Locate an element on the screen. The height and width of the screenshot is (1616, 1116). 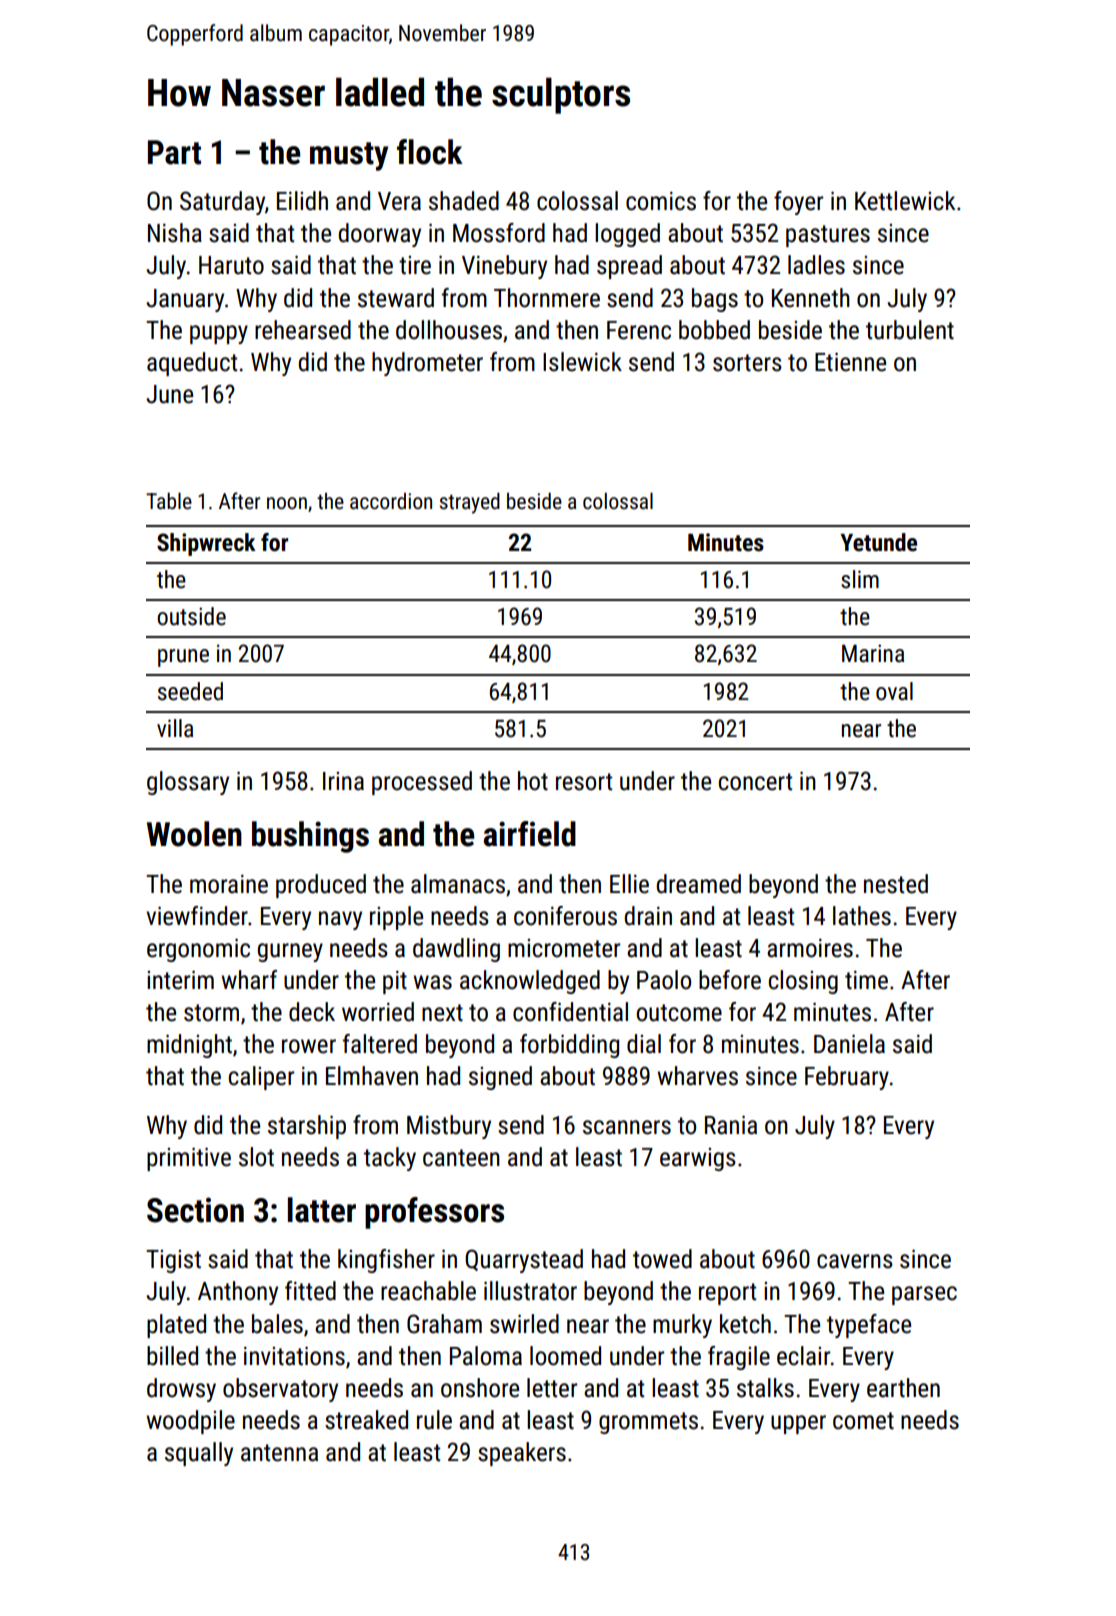
Ellie is located at coordinates (629, 884).
